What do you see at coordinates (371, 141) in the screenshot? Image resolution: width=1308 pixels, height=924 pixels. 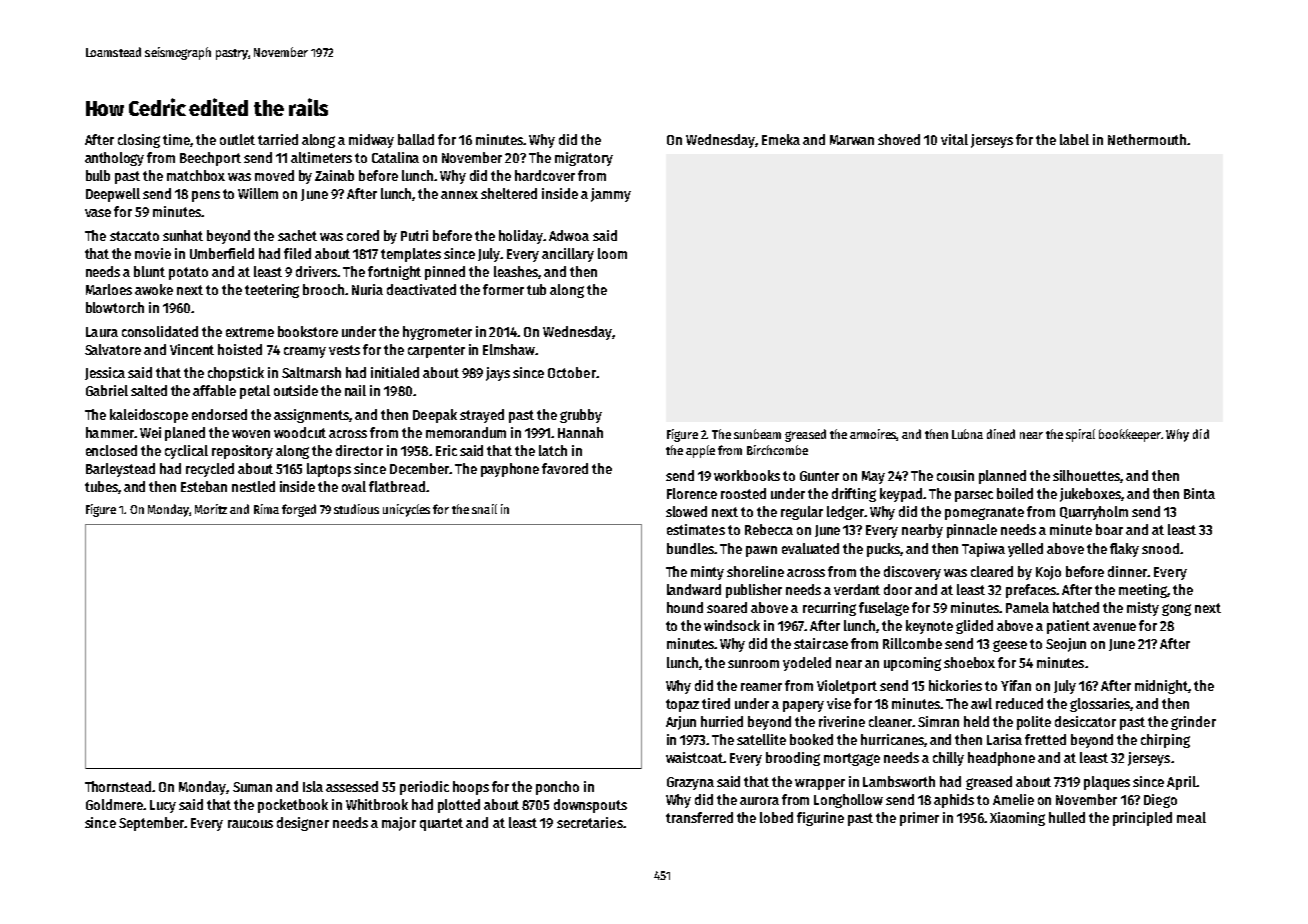 I see `midway` at bounding box center [371, 141].
